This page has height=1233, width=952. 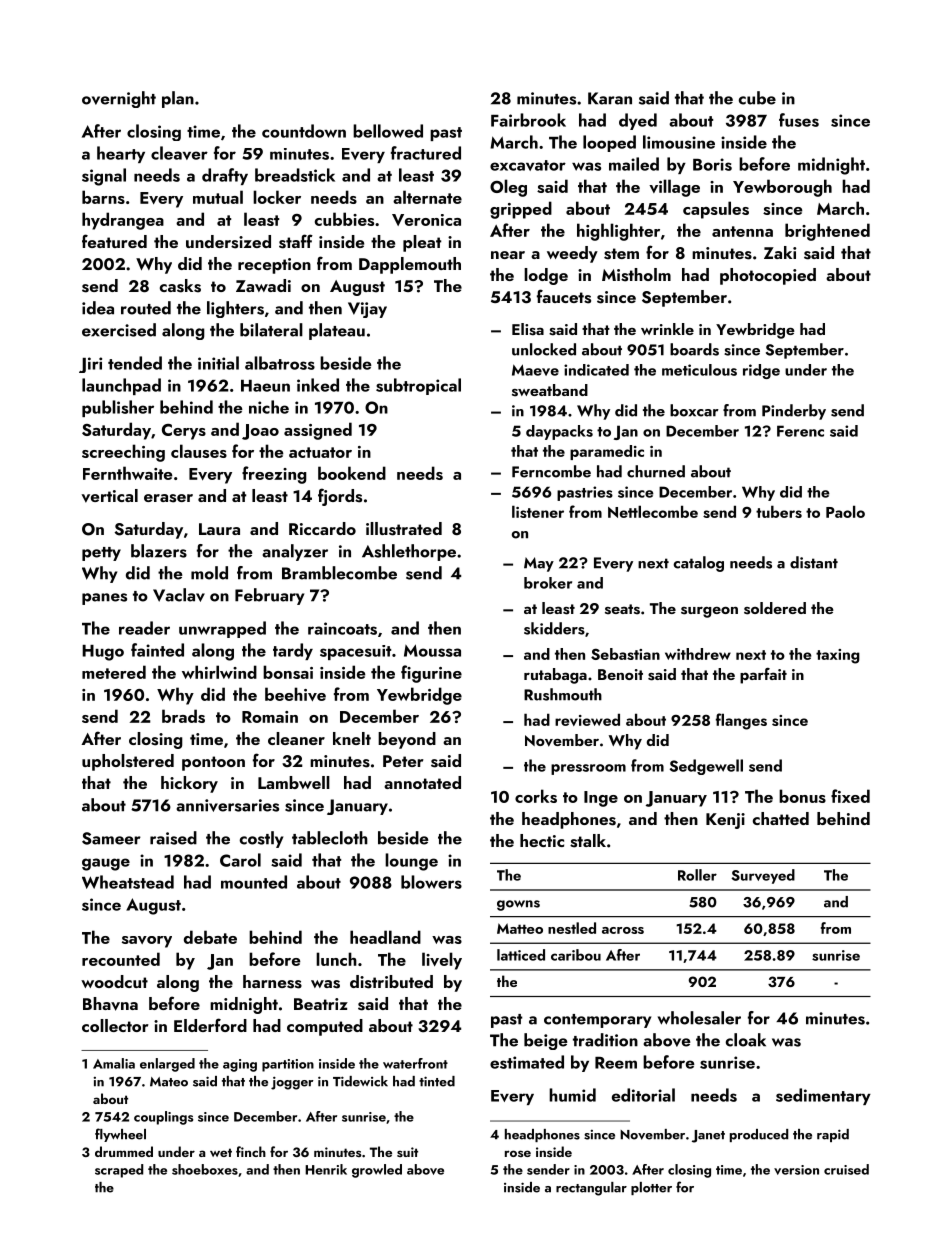 What do you see at coordinates (263, 285) in the page?
I see `Zawadi` at bounding box center [263, 285].
